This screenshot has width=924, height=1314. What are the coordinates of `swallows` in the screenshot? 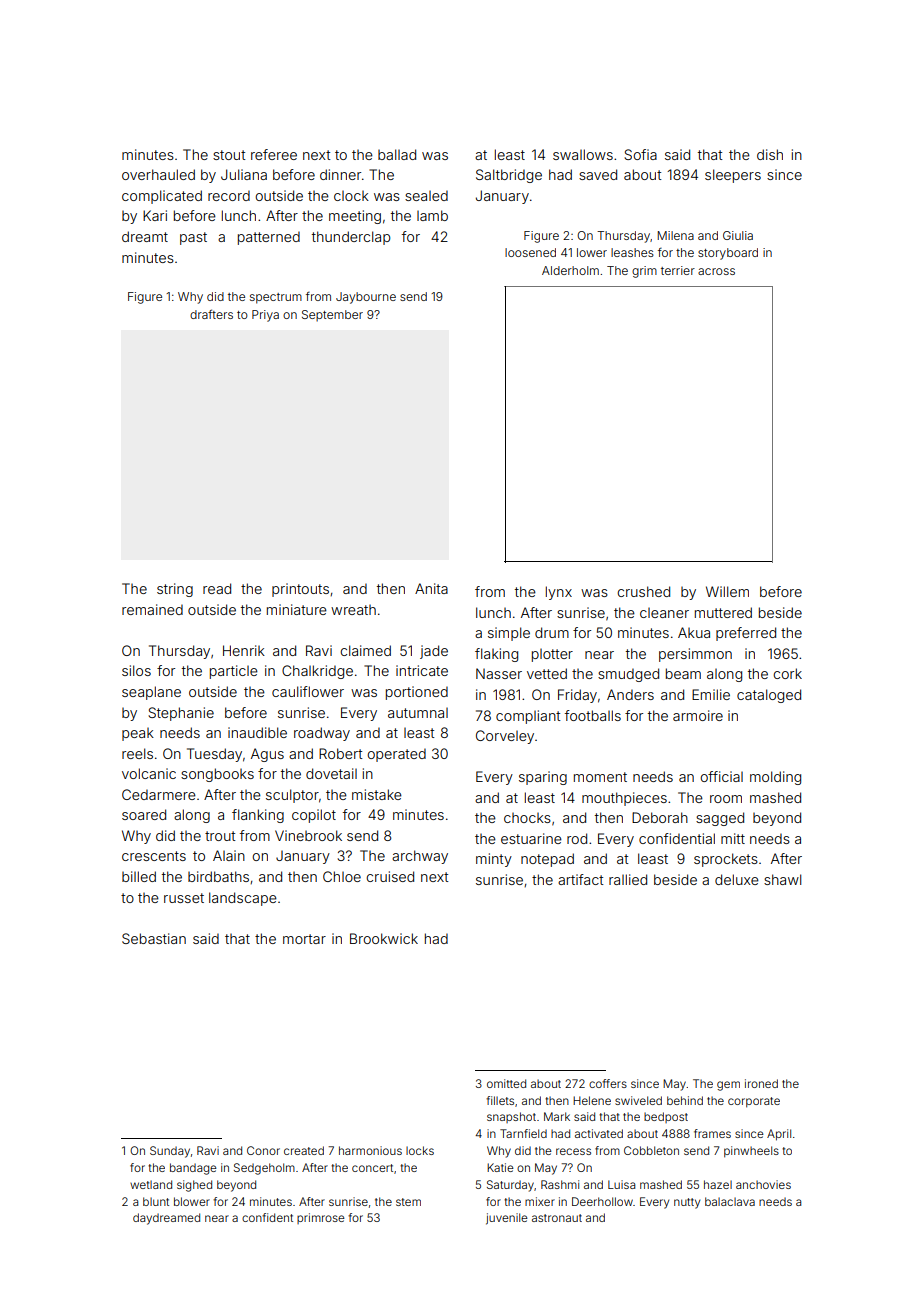 It's located at (583, 154).
